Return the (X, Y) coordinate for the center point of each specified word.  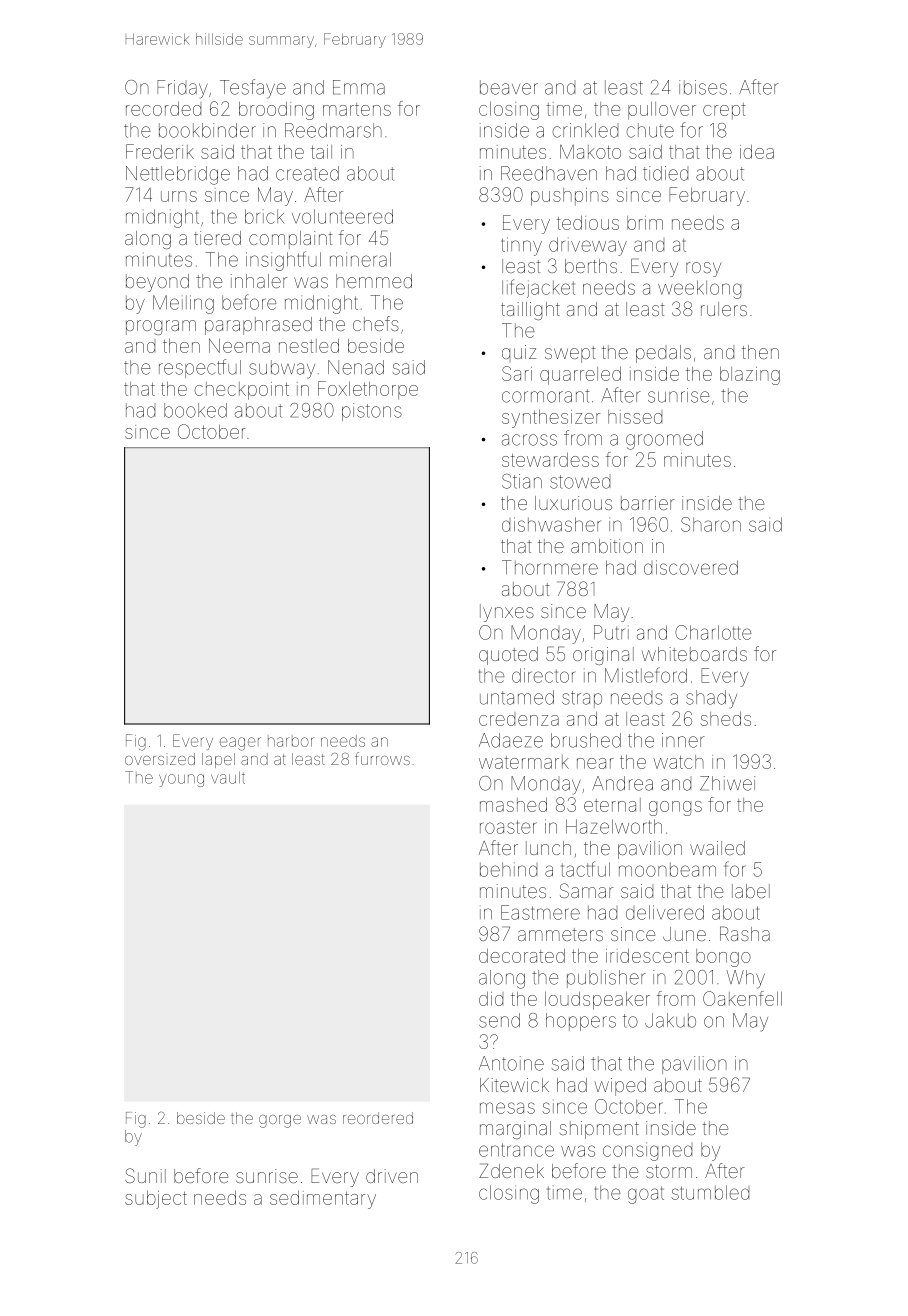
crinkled (585, 130)
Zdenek (511, 1170)
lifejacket (538, 288)
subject (156, 1200)
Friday (182, 89)
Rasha (745, 933)
